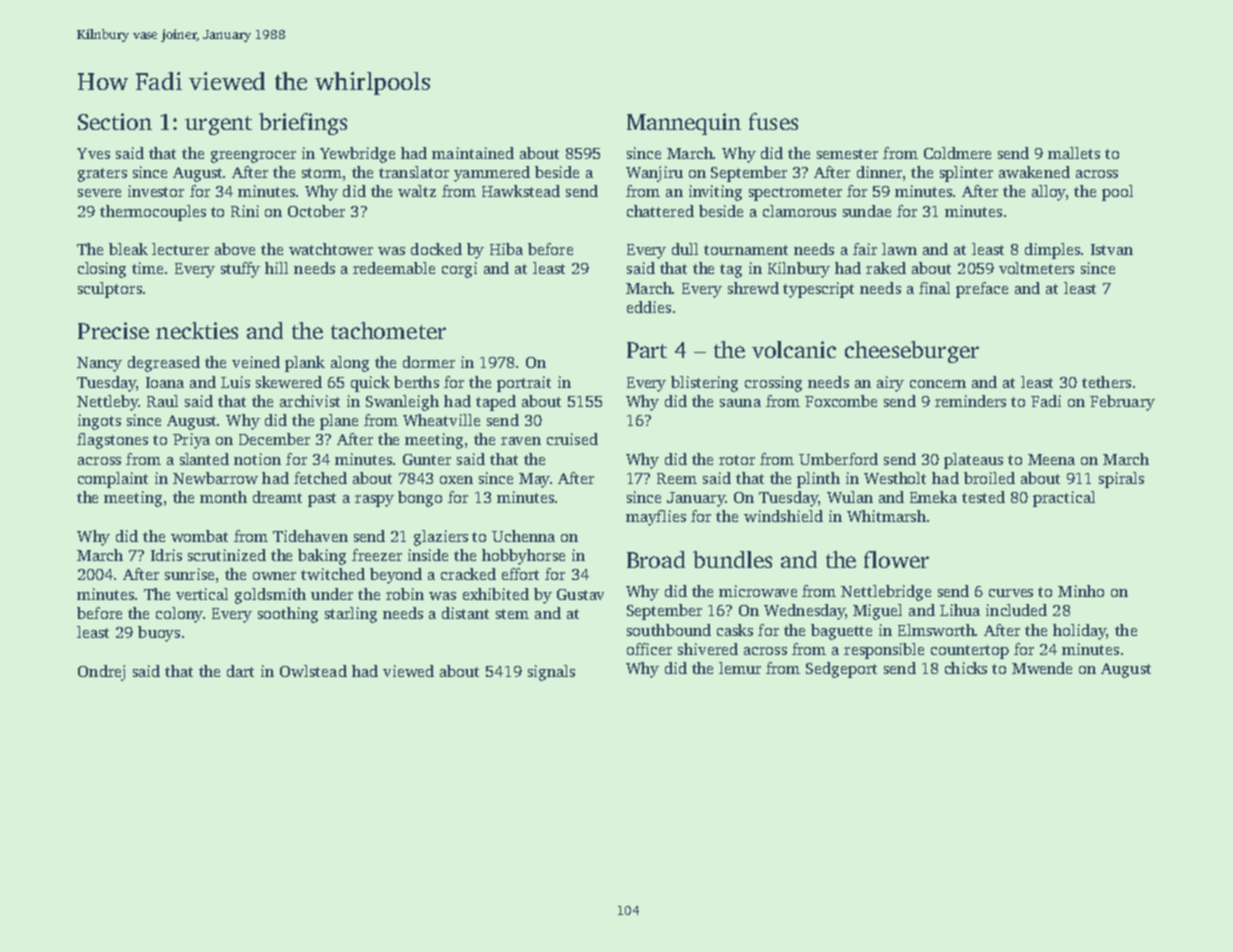 Image resolution: width=1233 pixels, height=952 pixels. What do you see at coordinates (257, 459) in the screenshot?
I see `notion` at bounding box center [257, 459].
